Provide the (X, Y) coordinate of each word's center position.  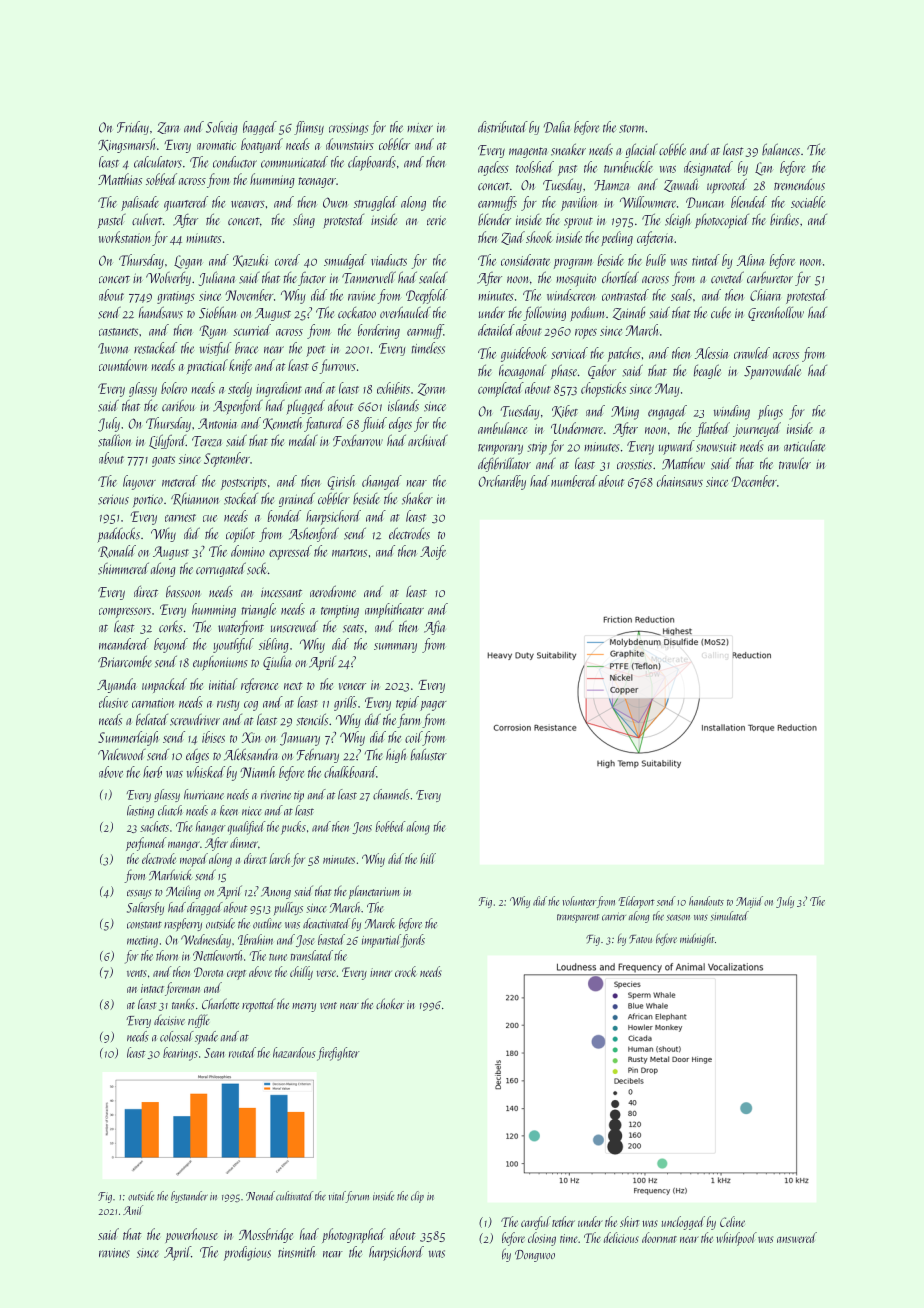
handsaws (161, 312)
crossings (348, 129)
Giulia (277, 662)
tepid (407, 703)
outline (267, 923)
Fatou (640, 939)
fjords (413, 941)
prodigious (247, 1253)
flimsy (309, 128)
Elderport (636, 902)
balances (781, 149)
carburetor (770, 277)
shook (539, 237)
